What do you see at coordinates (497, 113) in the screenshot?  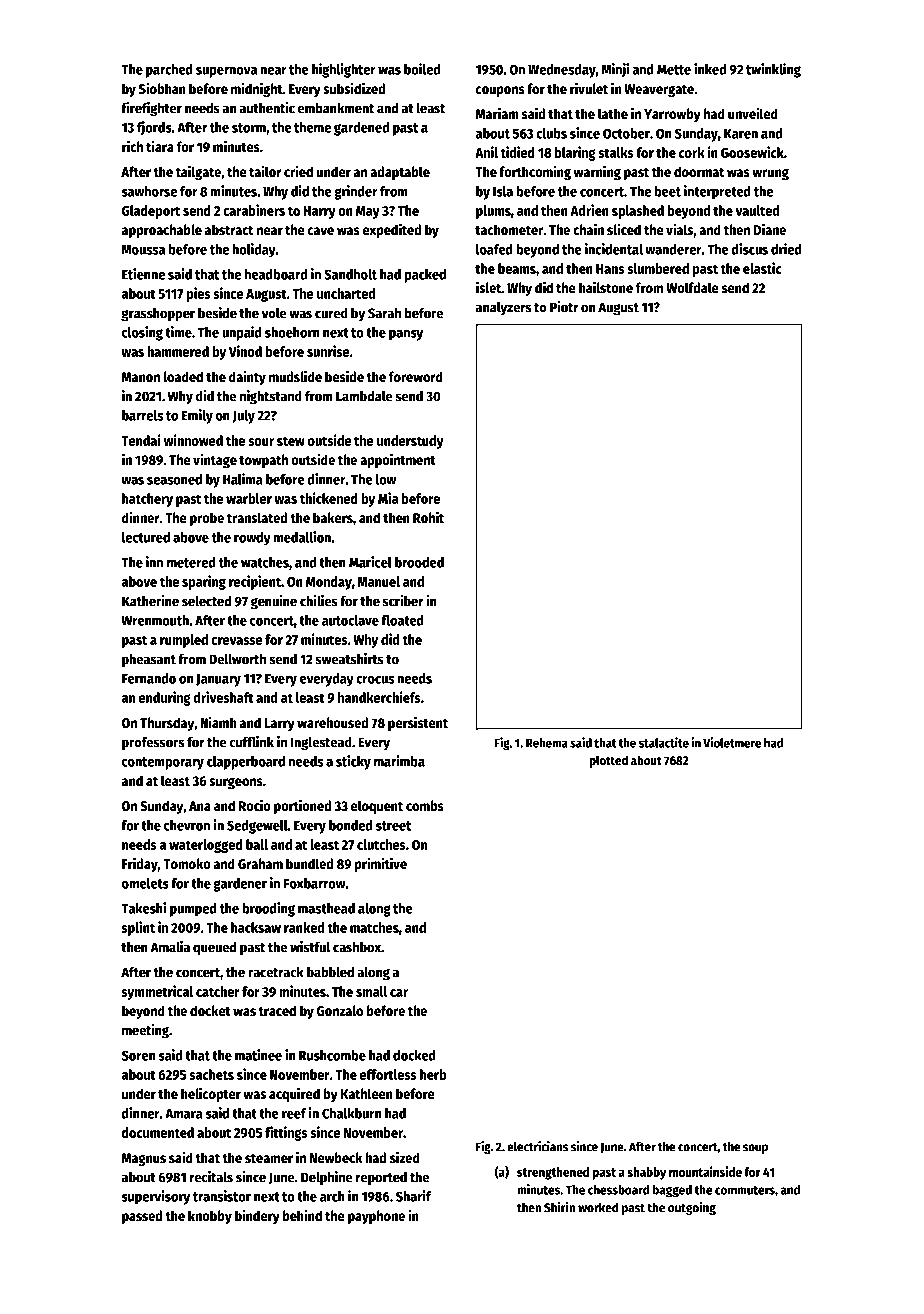 I see `Mariam` at bounding box center [497, 113].
